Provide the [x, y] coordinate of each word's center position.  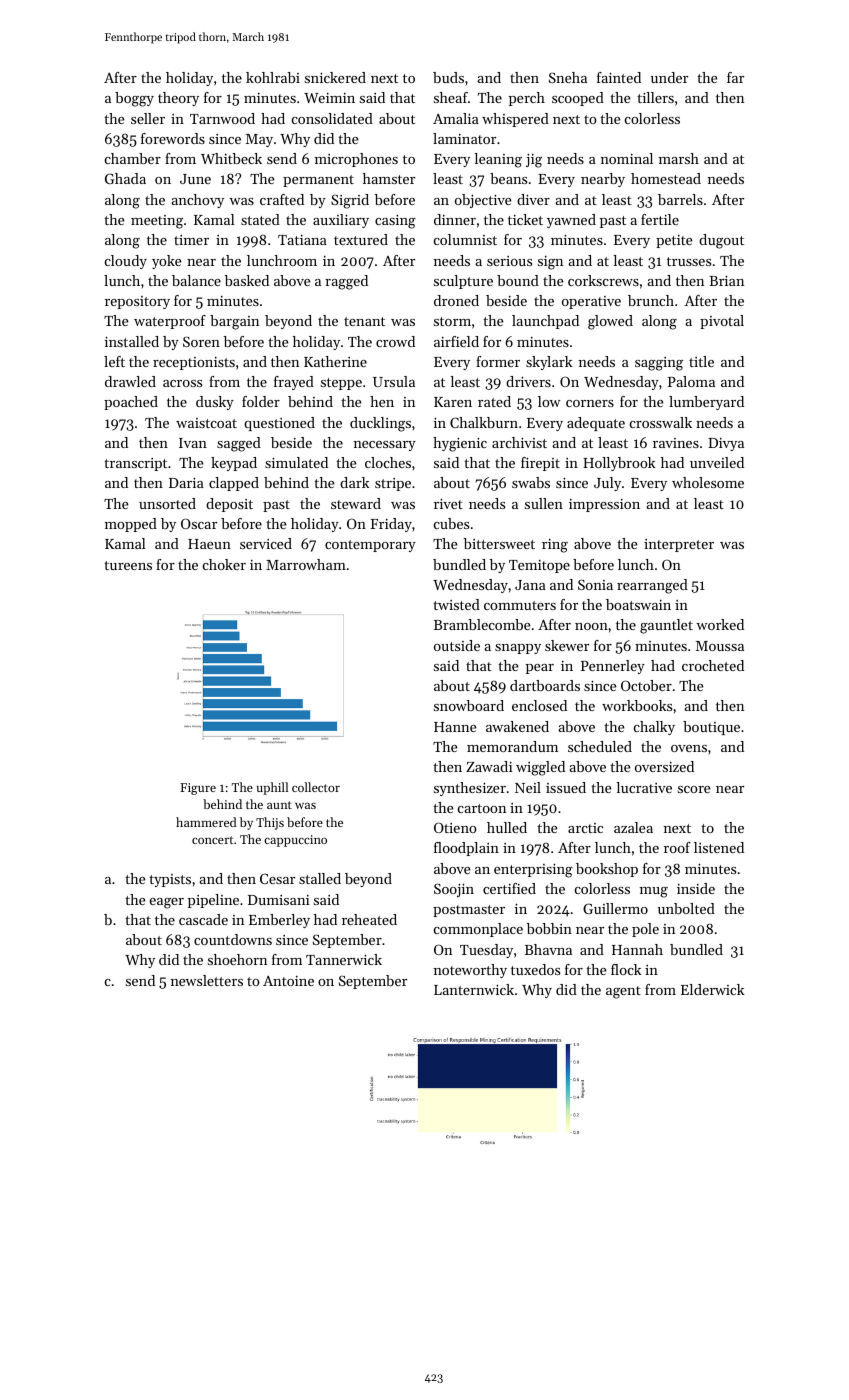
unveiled [717, 462]
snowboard [469, 705]
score [694, 789]
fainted [619, 77]
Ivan [193, 443]
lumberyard [706, 403]
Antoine [288, 981]
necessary [385, 446]
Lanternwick [474, 989]
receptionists [194, 363]
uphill [272, 788]
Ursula [394, 381]
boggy [134, 99]
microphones [356, 160]
